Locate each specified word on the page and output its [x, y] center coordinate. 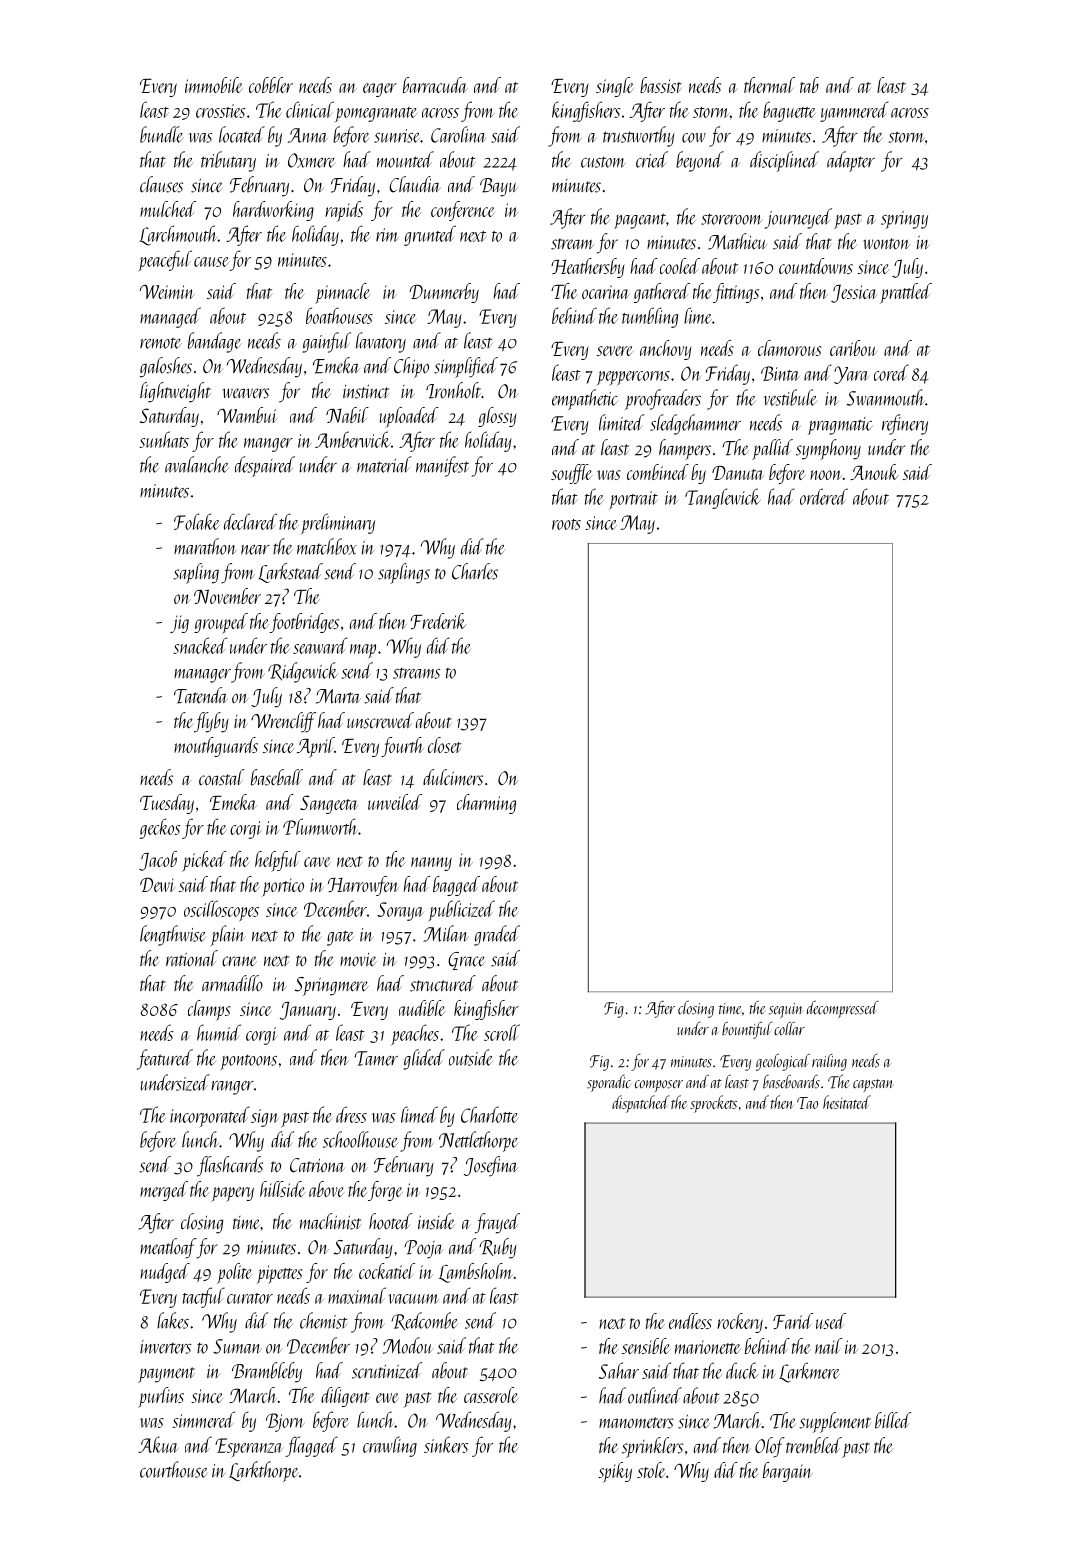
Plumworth [320, 826]
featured [165, 1059]
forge [385, 1191]
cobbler [271, 85]
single [615, 87]
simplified [466, 367]
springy [904, 220]
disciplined [784, 161]
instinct [366, 391]
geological [783, 1062]
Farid [793, 1321]
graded [497, 935]
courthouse [173, 1469]
